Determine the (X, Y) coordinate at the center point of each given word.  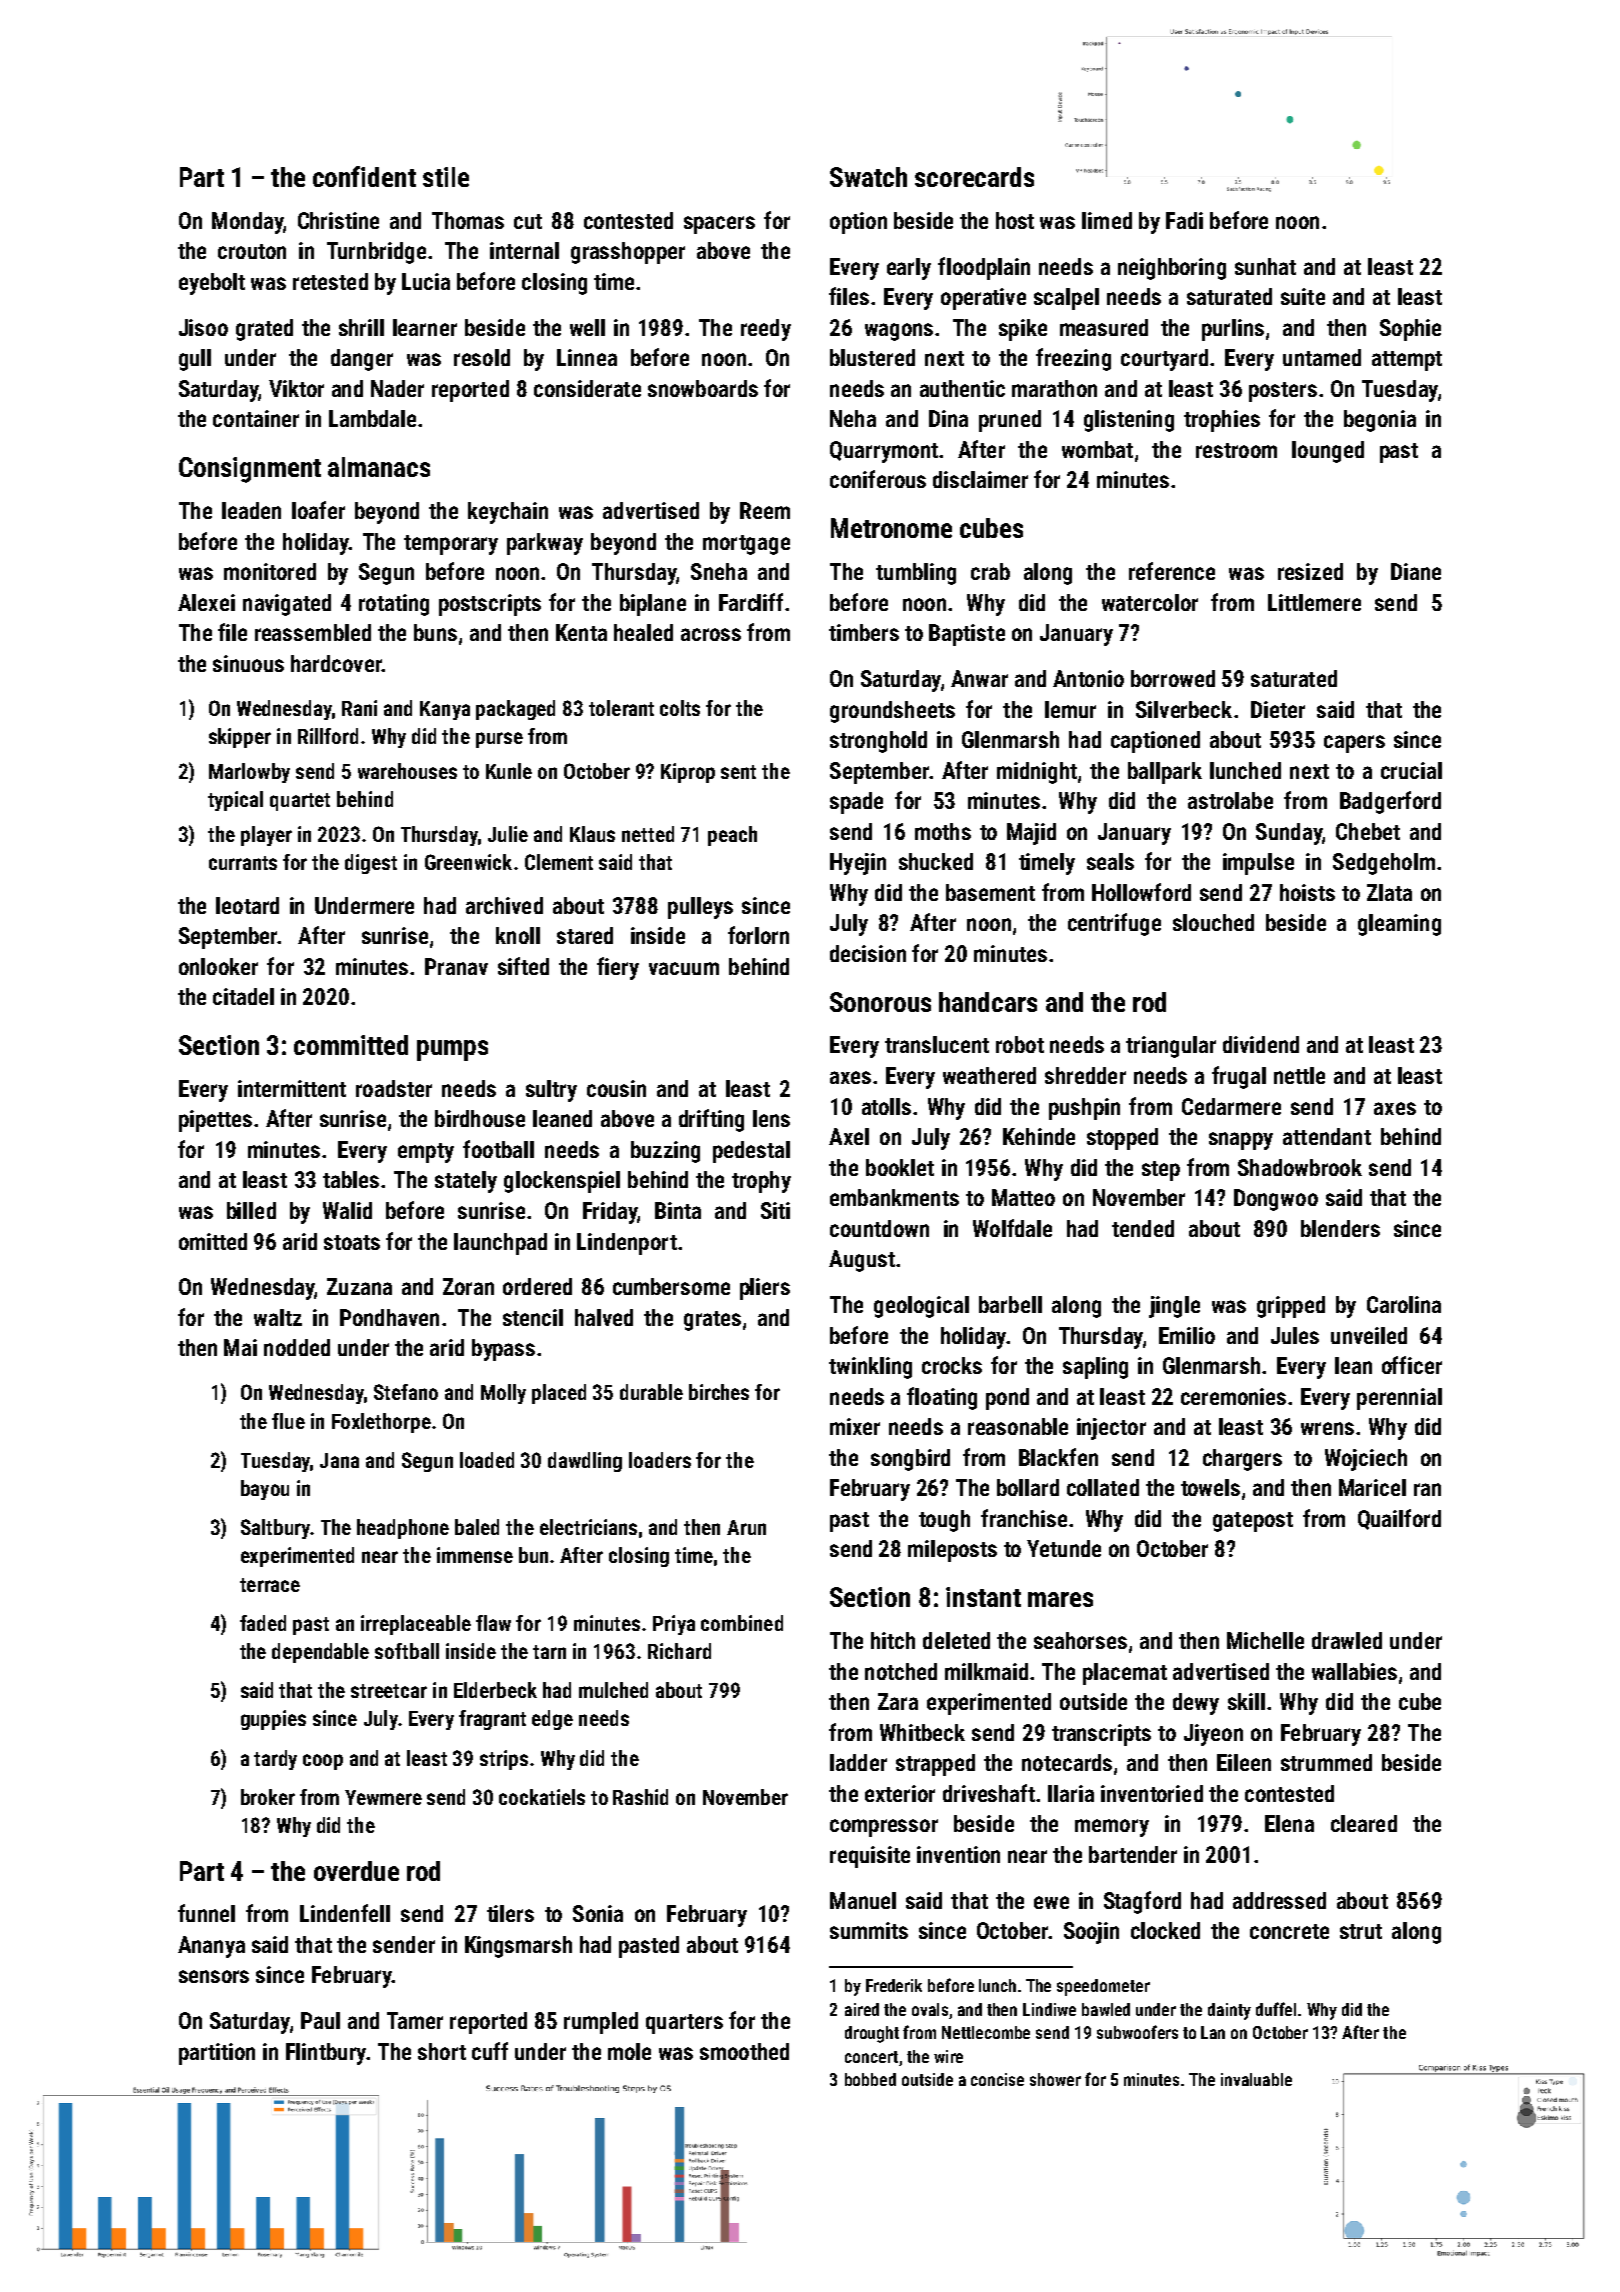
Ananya (211, 1947)
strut (1361, 1931)
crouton (252, 251)
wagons (899, 332)
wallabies (1354, 1671)
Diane (1416, 571)
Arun (746, 1527)
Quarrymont (884, 452)
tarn (549, 1652)
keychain (508, 513)
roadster (394, 1088)
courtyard (1164, 360)
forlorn (758, 935)
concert (871, 2057)
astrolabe (1230, 800)
